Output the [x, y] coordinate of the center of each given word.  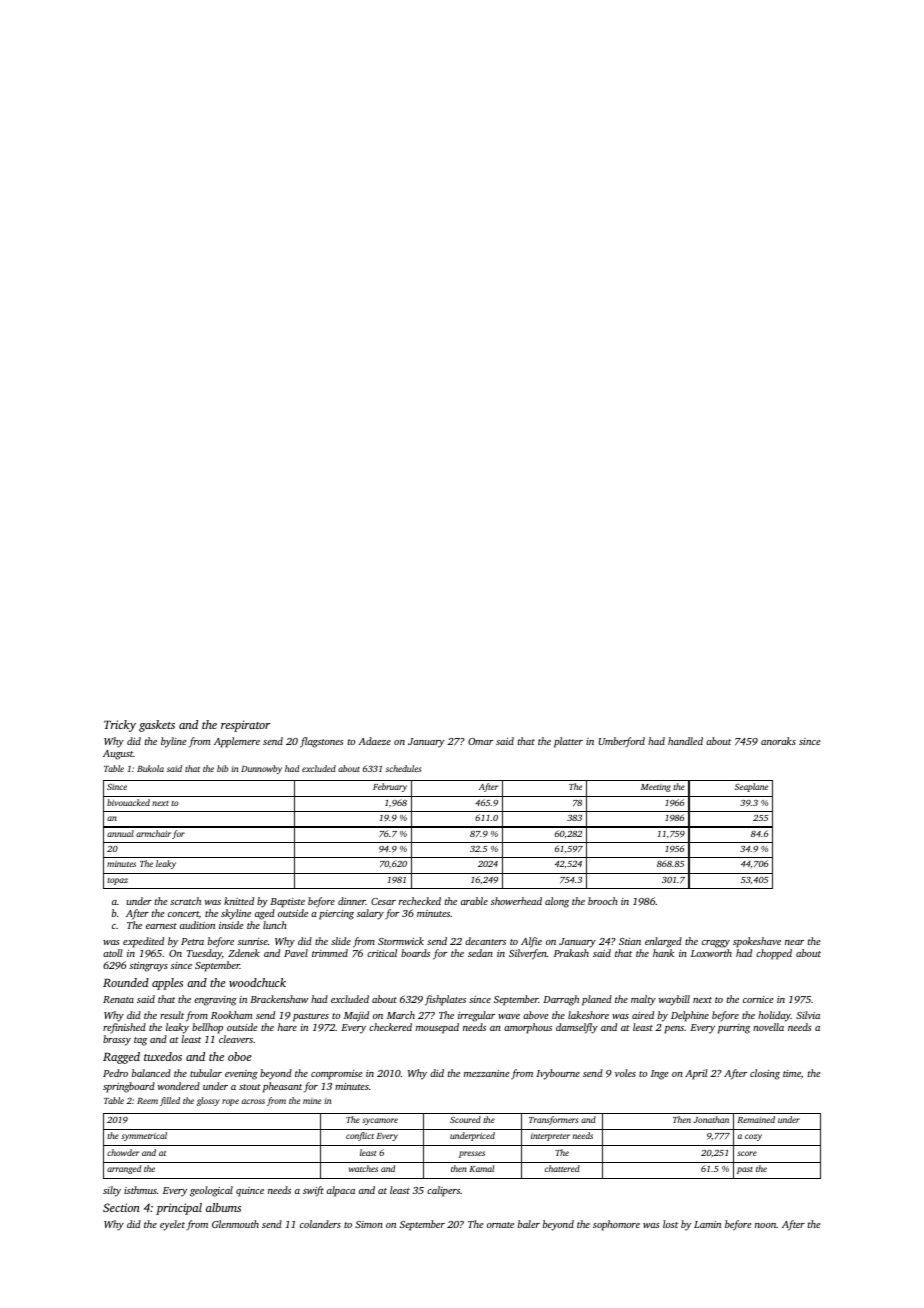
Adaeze [374, 741]
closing [765, 1074]
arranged [124, 1169]
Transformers [553, 1120]
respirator [245, 726]
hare [287, 1027]
